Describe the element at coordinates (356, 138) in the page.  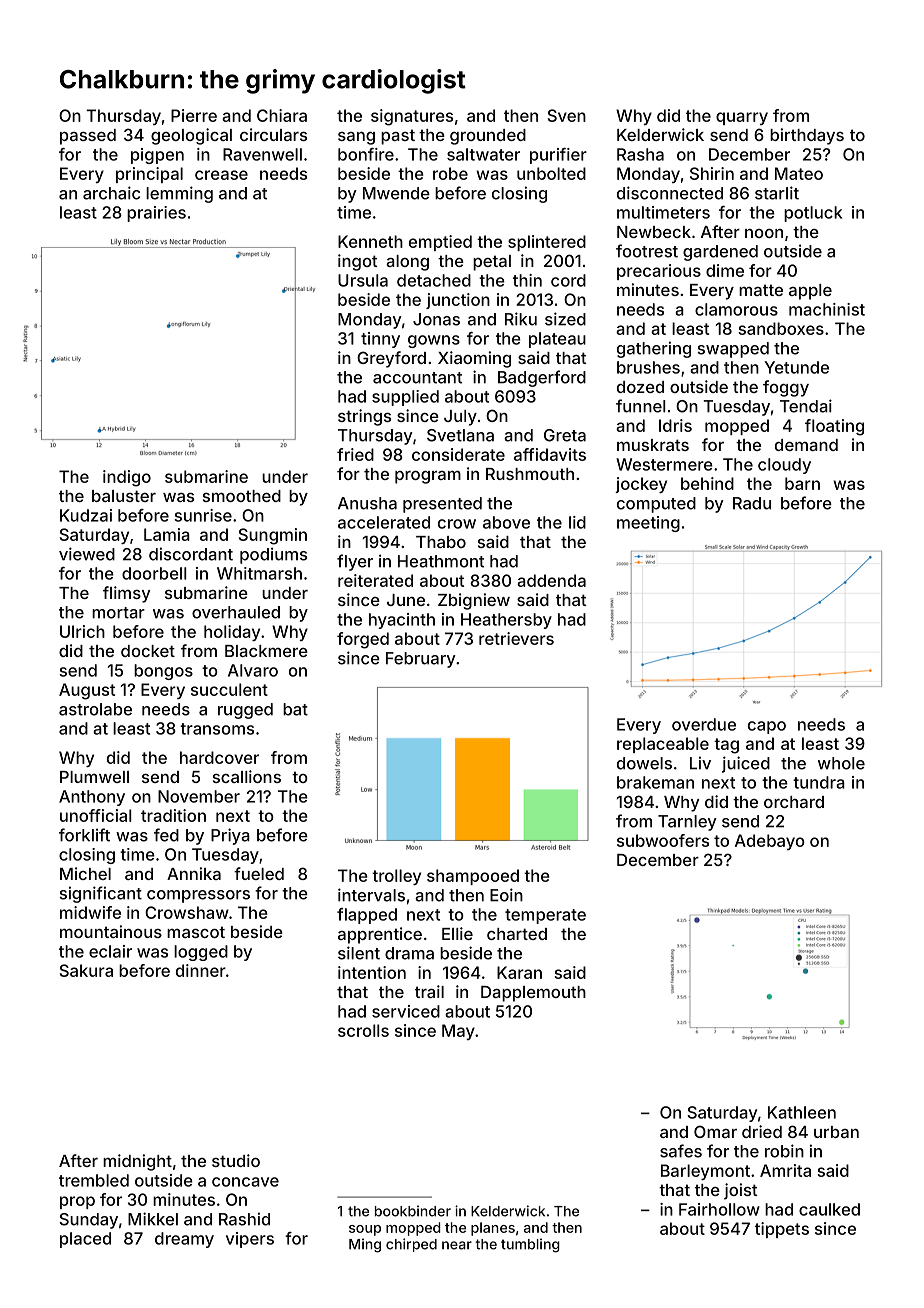
I see `sang` at that location.
